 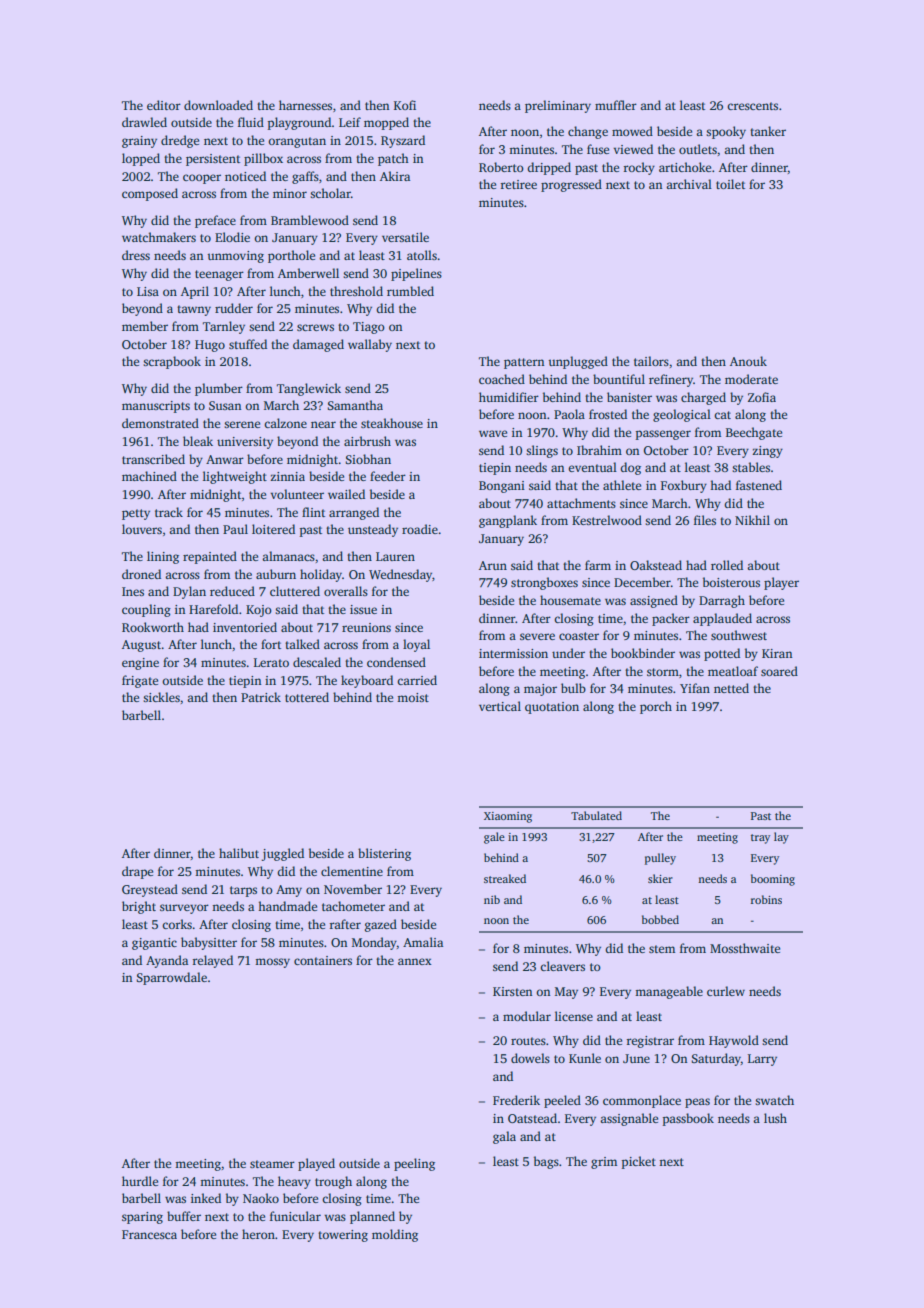 What do you see at coordinates (501, 167) in the page?
I see `Roberto` at bounding box center [501, 167].
